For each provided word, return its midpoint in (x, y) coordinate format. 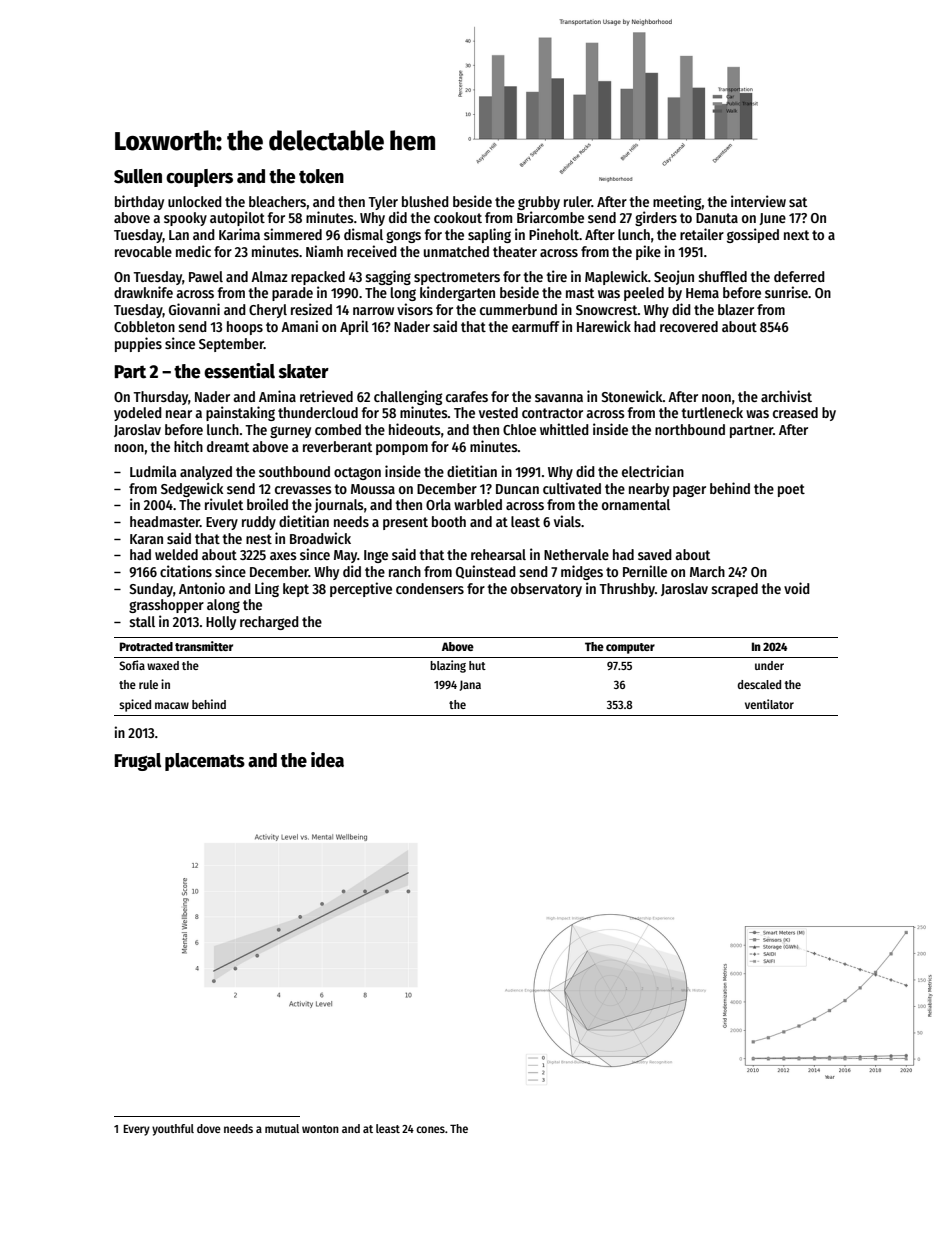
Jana (470, 685)
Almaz (269, 276)
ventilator (769, 704)
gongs (403, 237)
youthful (173, 1130)
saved (655, 554)
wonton (320, 1129)
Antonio (202, 588)
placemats (205, 762)
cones (430, 1129)
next (796, 235)
